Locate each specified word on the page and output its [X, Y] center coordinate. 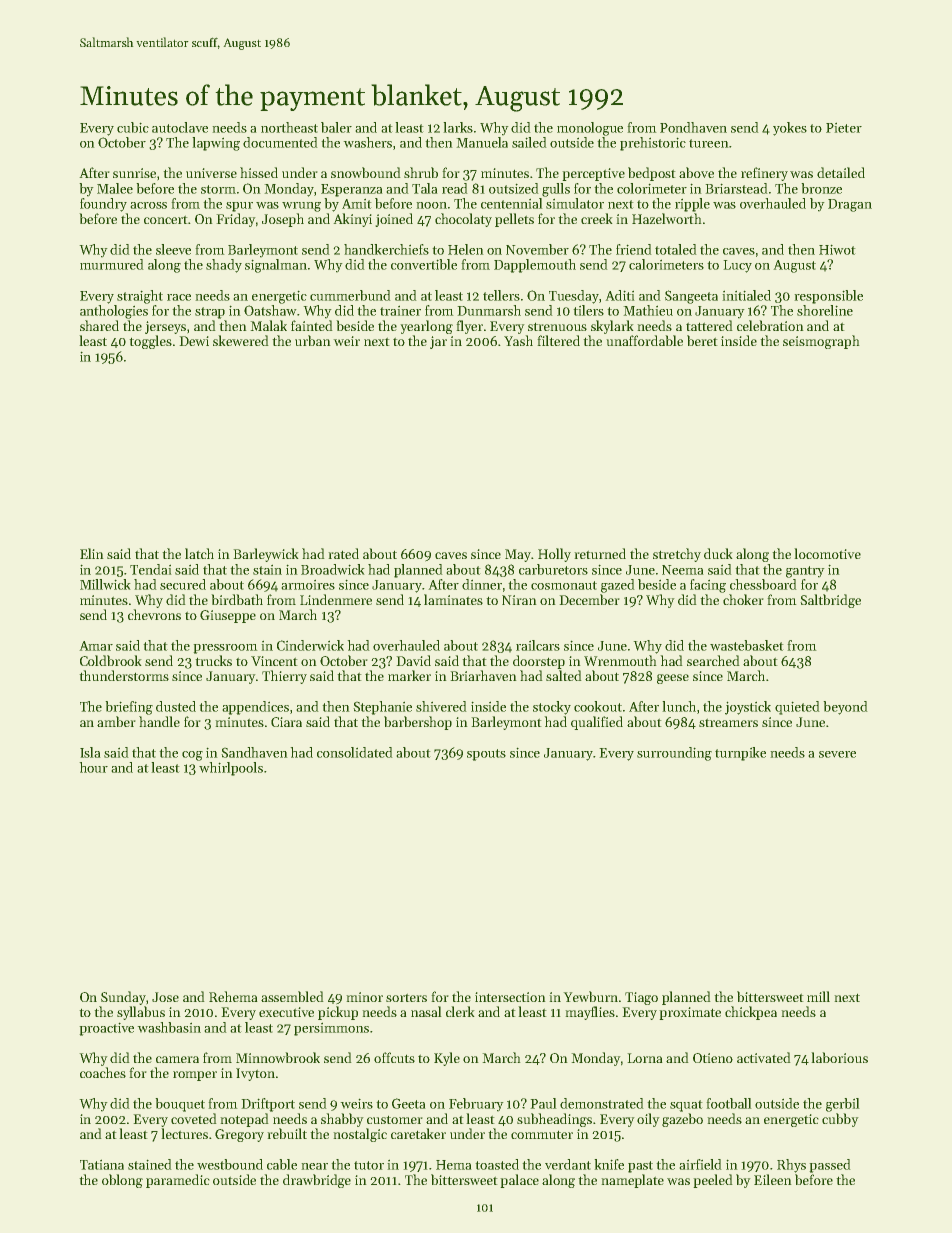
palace [520, 1181]
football [729, 1103]
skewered [240, 340]
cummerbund [350, 295]
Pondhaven [693, 127]
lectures [185, 1133]
